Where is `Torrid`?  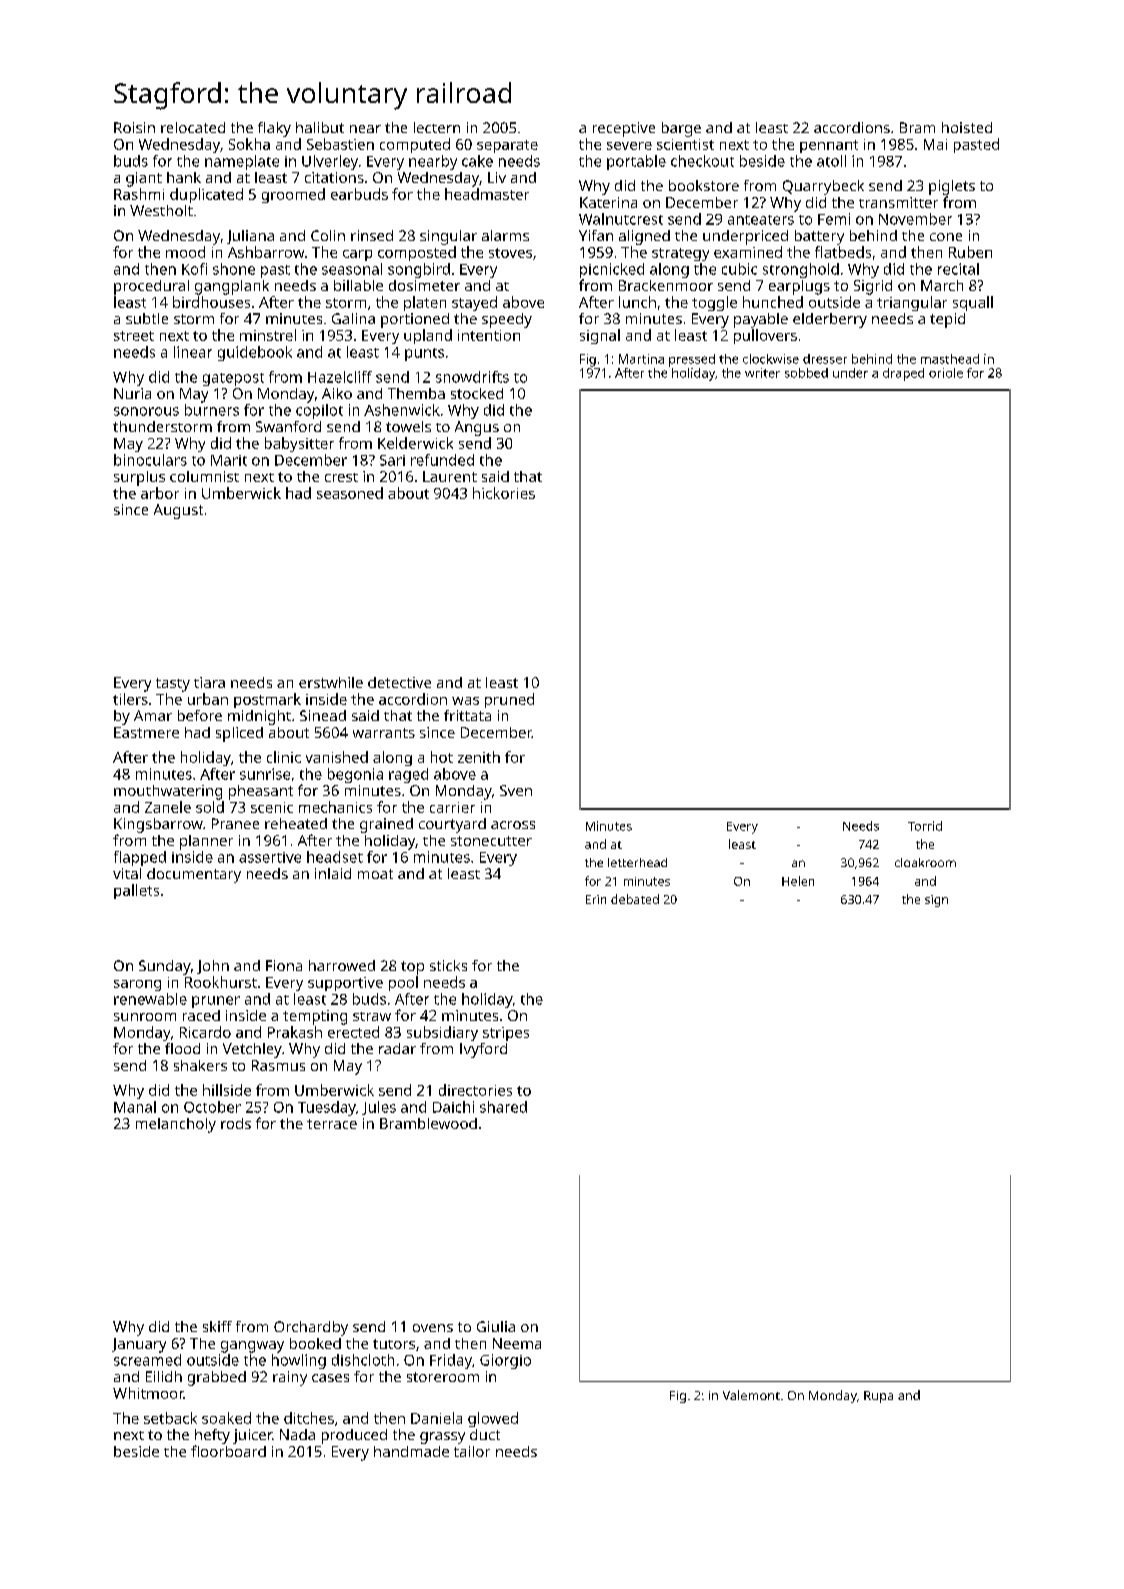 Torrid is located at coordinates (925, 826).
